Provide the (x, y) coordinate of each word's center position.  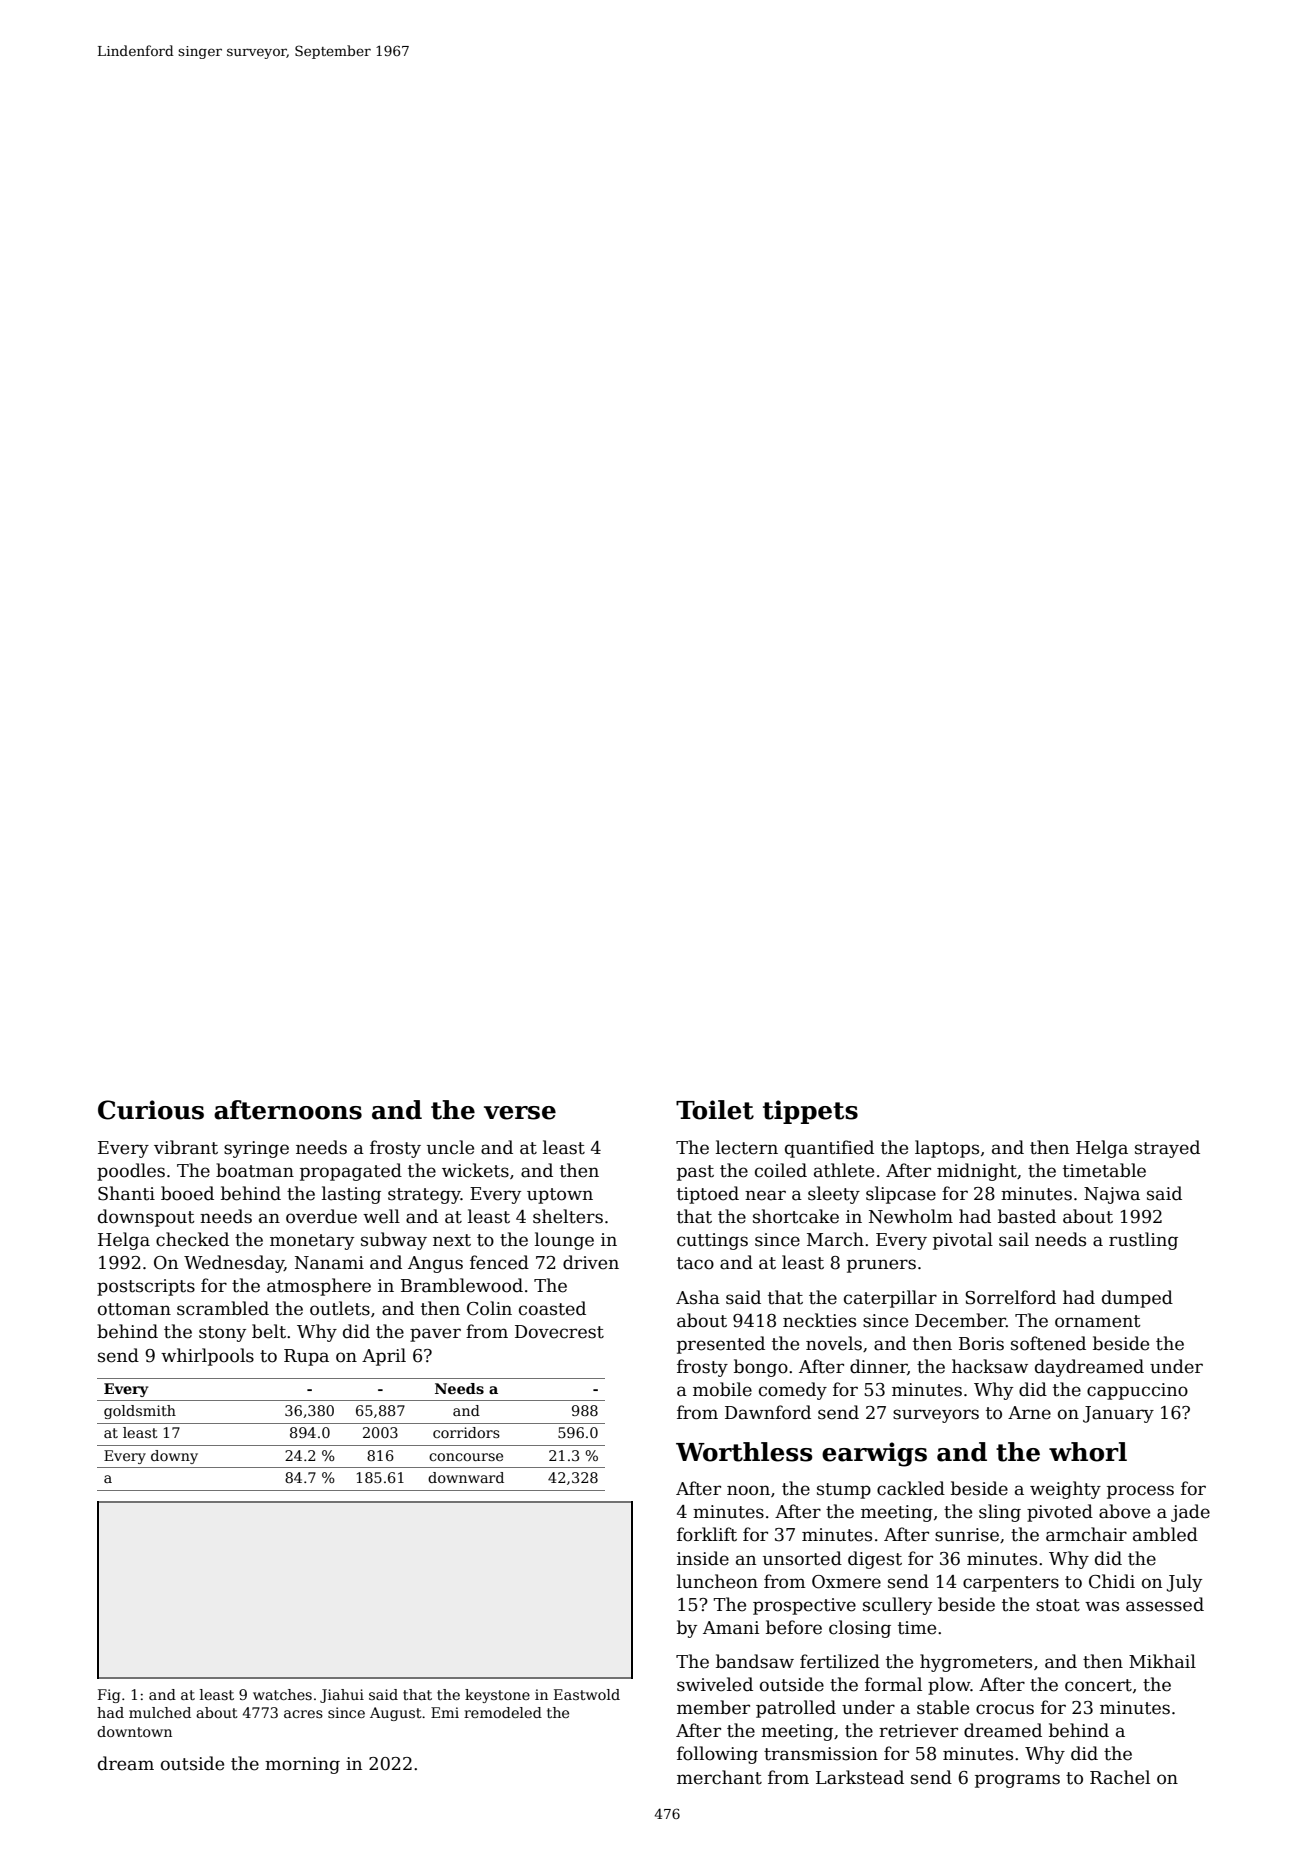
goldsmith (140, 1412)
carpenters (1011, 1584)
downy (174, 1457)
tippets (810, 1112)
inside (703, 1558)
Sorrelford (1011, 1297)
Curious (151, 1110)
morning (302, 1765)
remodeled (503, 1712)
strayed (1167, 1149)
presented (721, 1345)
